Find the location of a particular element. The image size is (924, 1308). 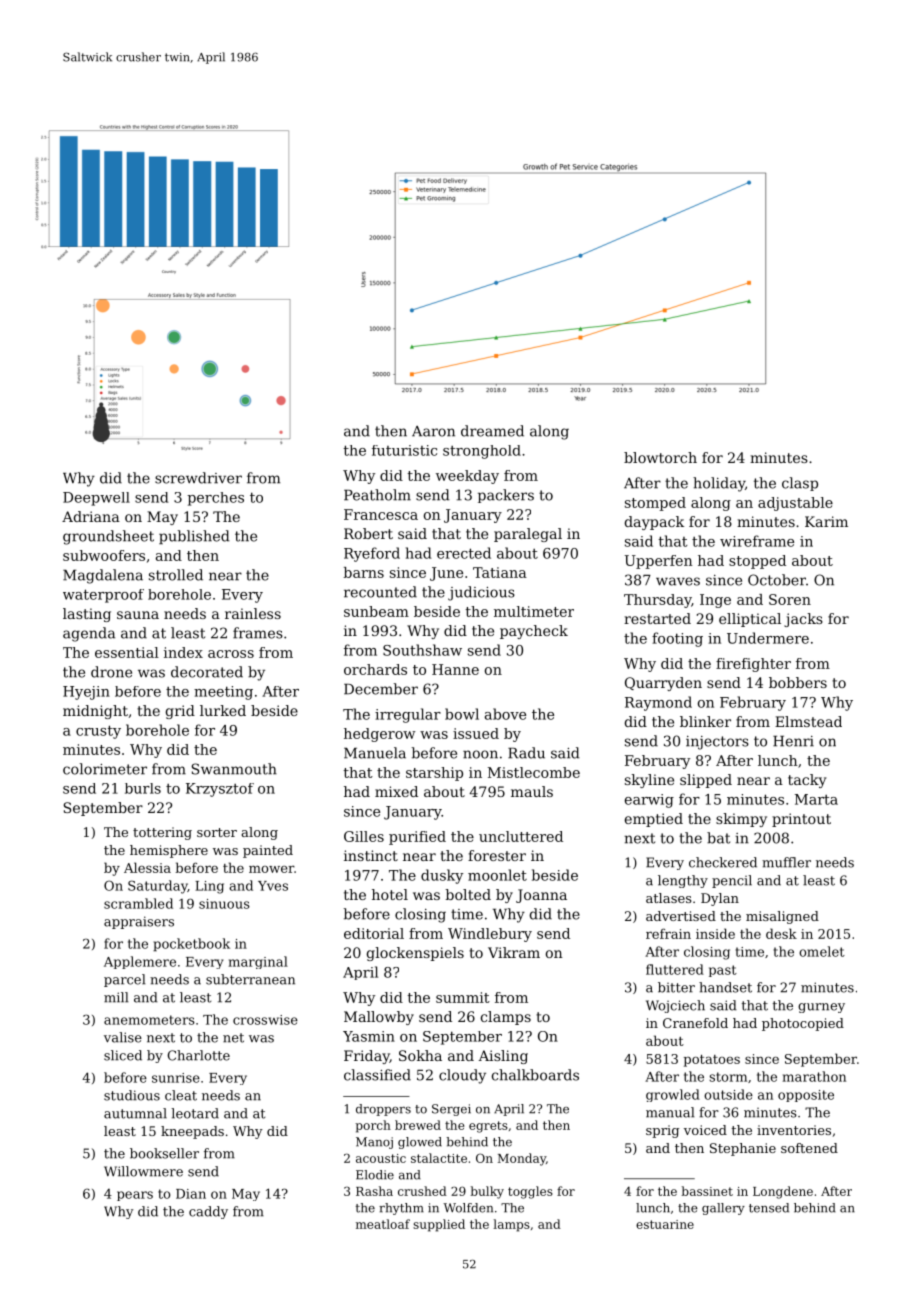

sliced is located at coordinates (123, 1055).
